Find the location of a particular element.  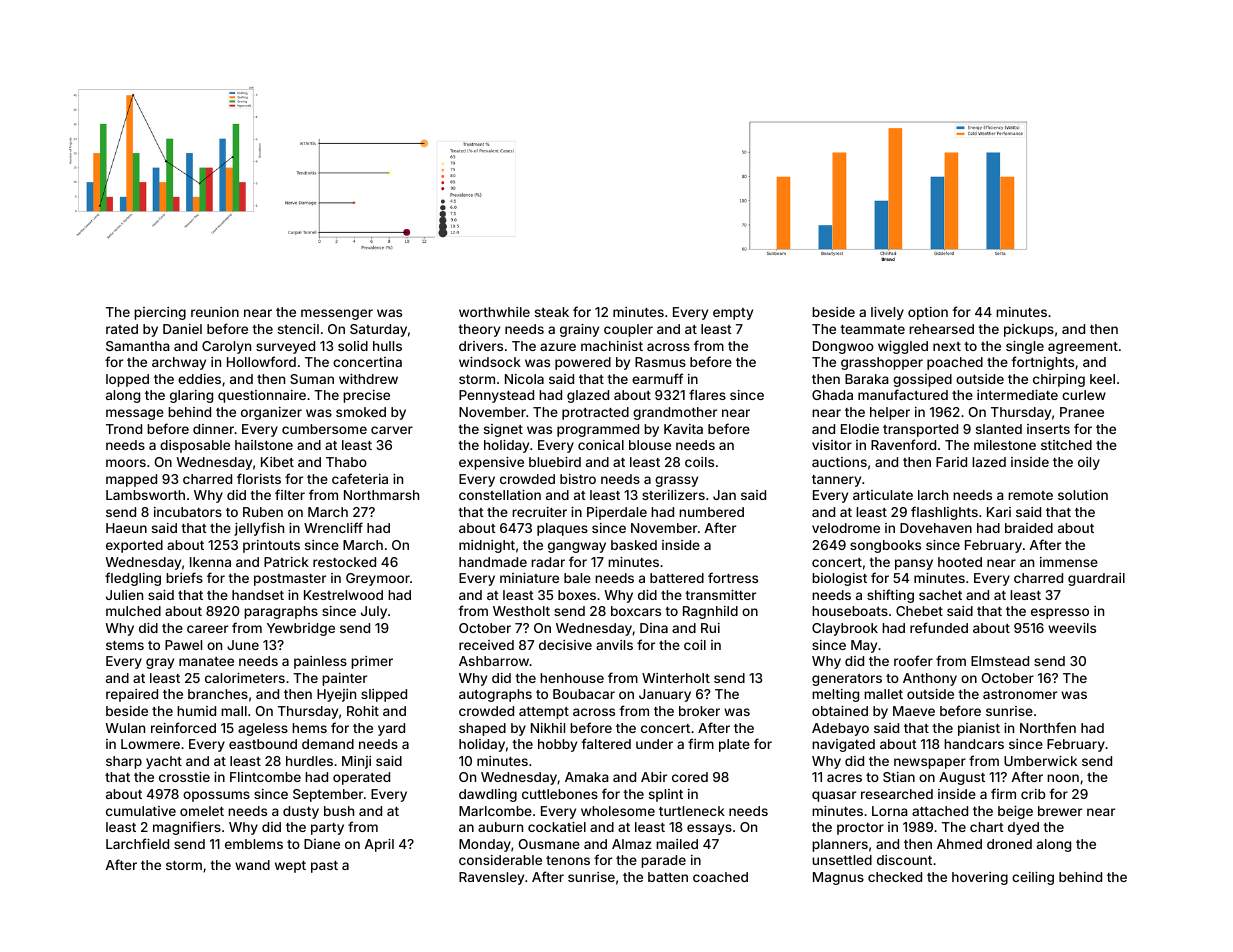

Wrencliff is located at coordinates (333, 527).
